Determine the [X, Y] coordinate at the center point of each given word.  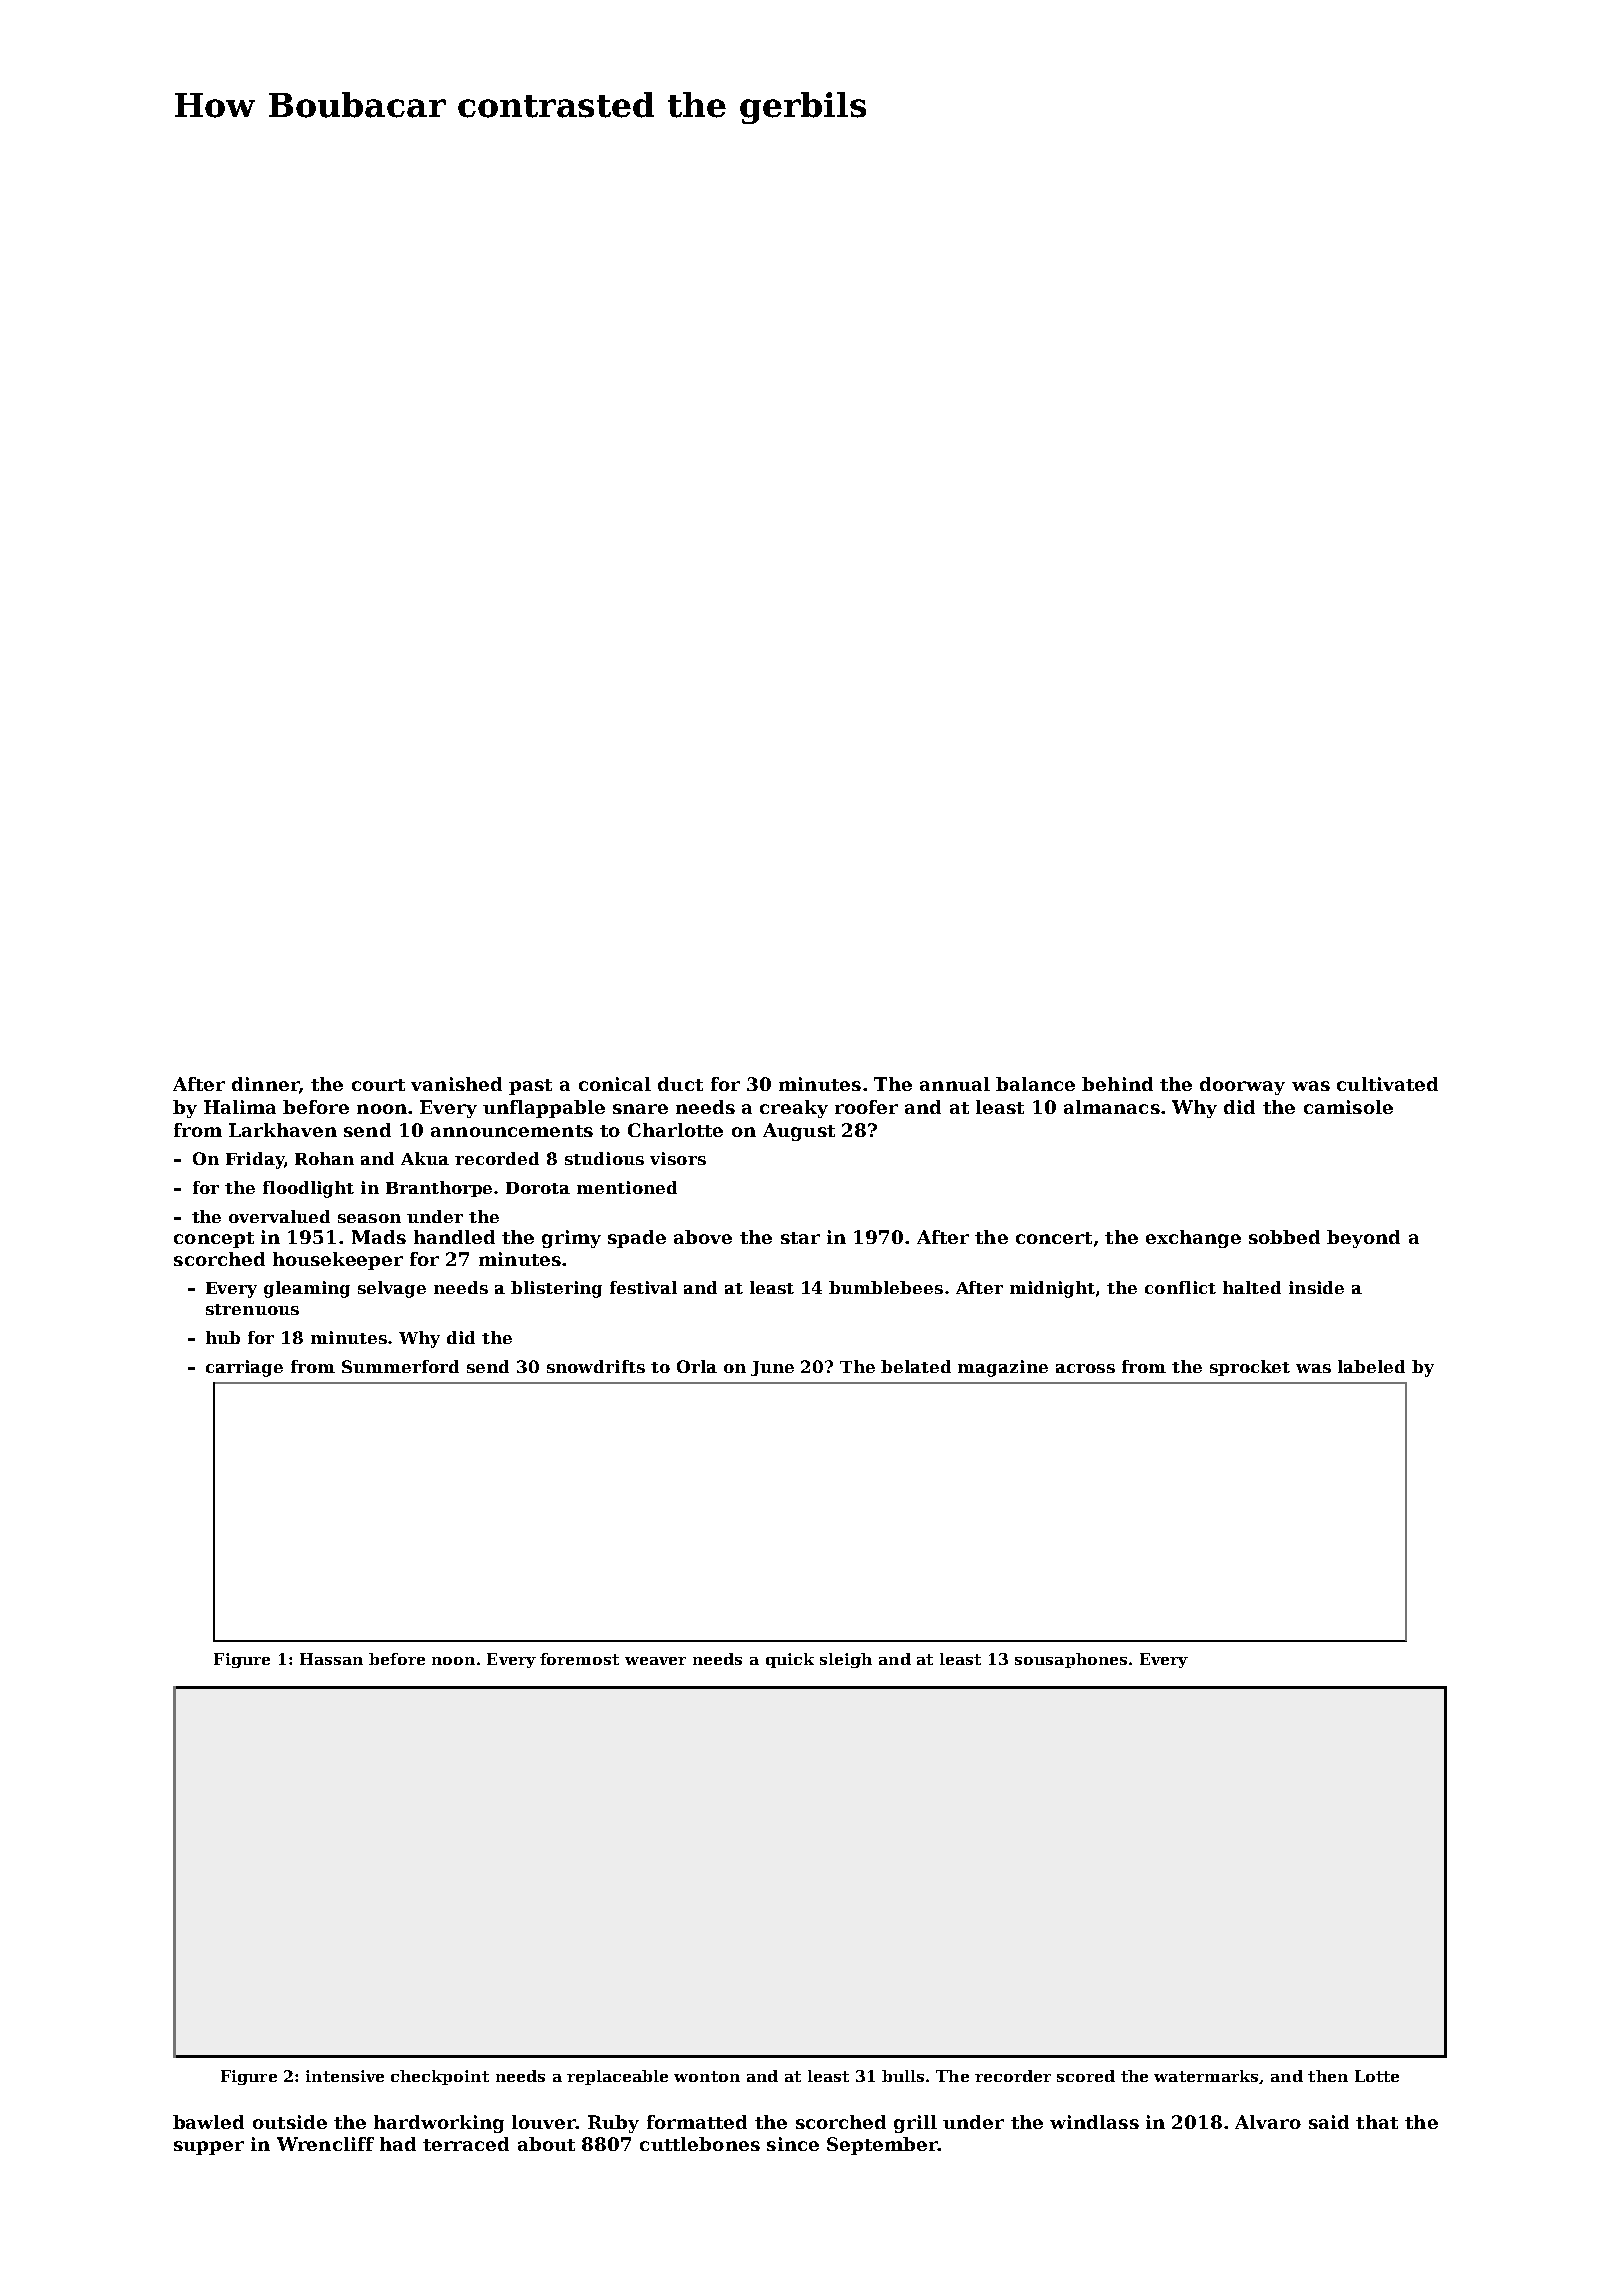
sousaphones [1071, 1660]
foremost [579, 1659]
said [1329, 2122]
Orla [697, 1366]
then [1328, 2076]
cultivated [1387, 1084]
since [793, 2144]
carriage [244, 1368]
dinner [265, 1084]
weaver [655, 1661]
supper [209, 2148]
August [799, 1132]
